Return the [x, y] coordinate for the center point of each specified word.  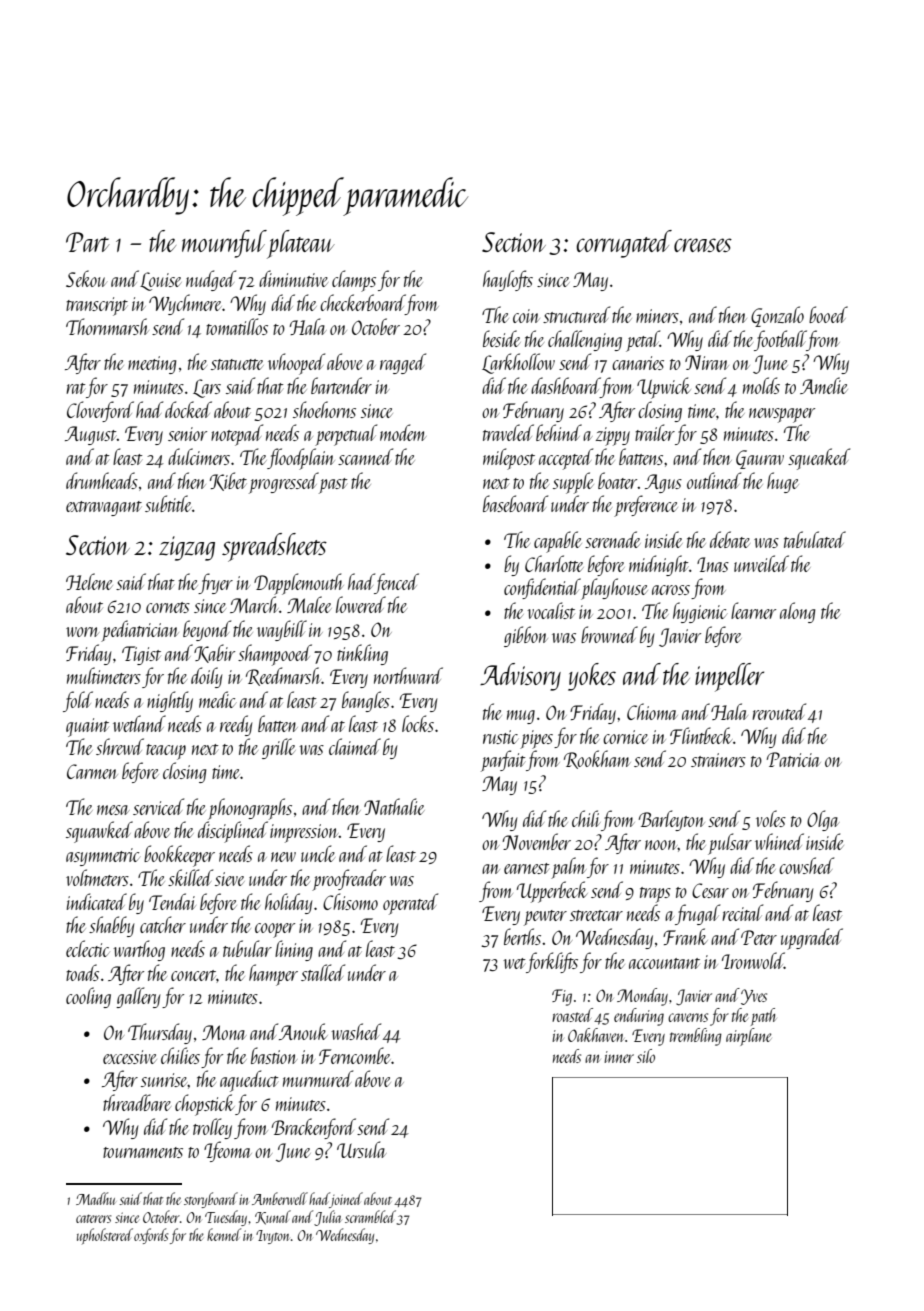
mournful [224, 244]
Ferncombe [355, 1055]
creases [703, 245]
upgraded [812, 939]
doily [206, 677]
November [536, 841]
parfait [503, 761]
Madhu [95, 1198]
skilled [190, 877]
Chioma [652, 711]
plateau [301, 244]
